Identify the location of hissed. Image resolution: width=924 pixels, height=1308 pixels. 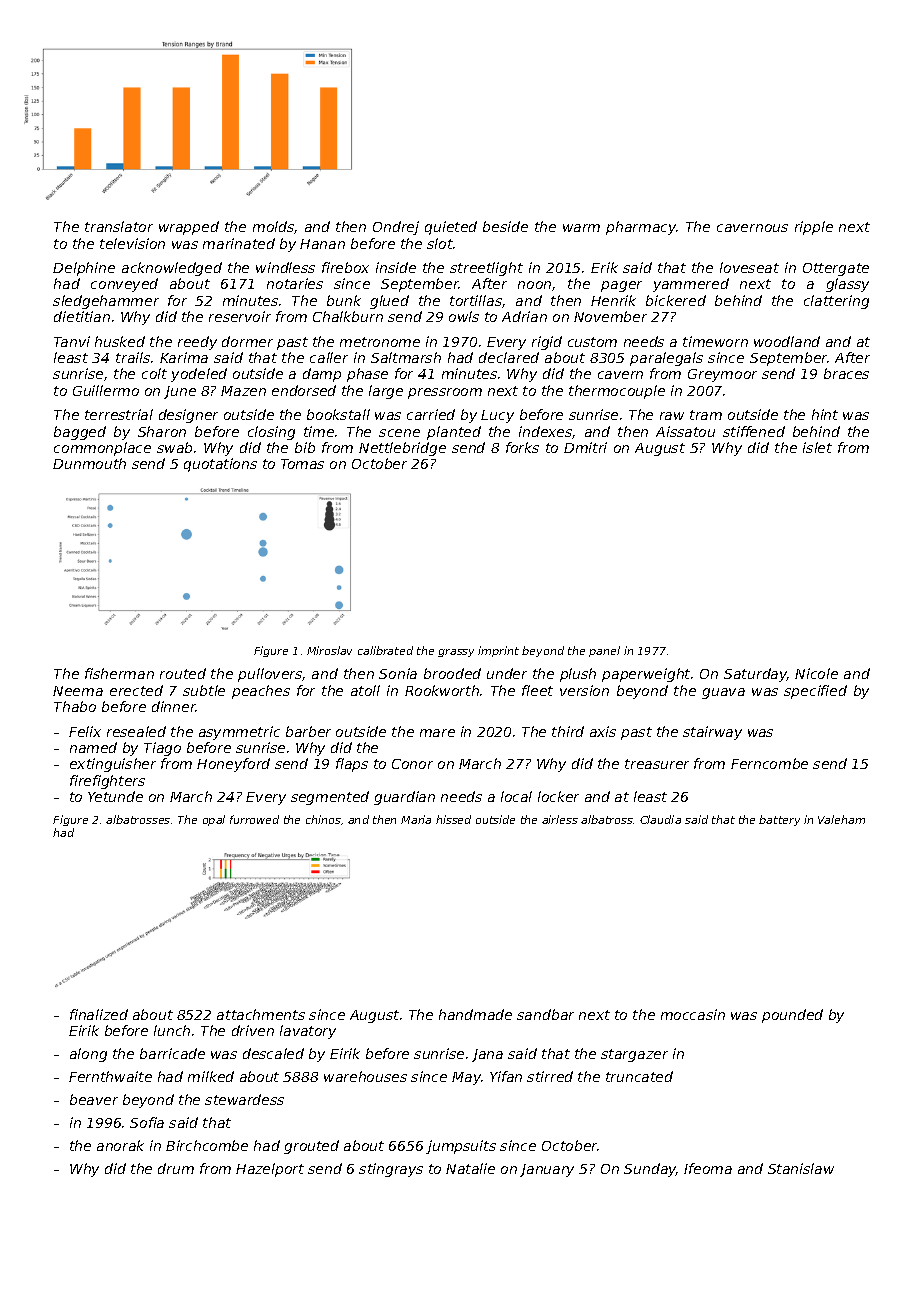
(453, 819).
